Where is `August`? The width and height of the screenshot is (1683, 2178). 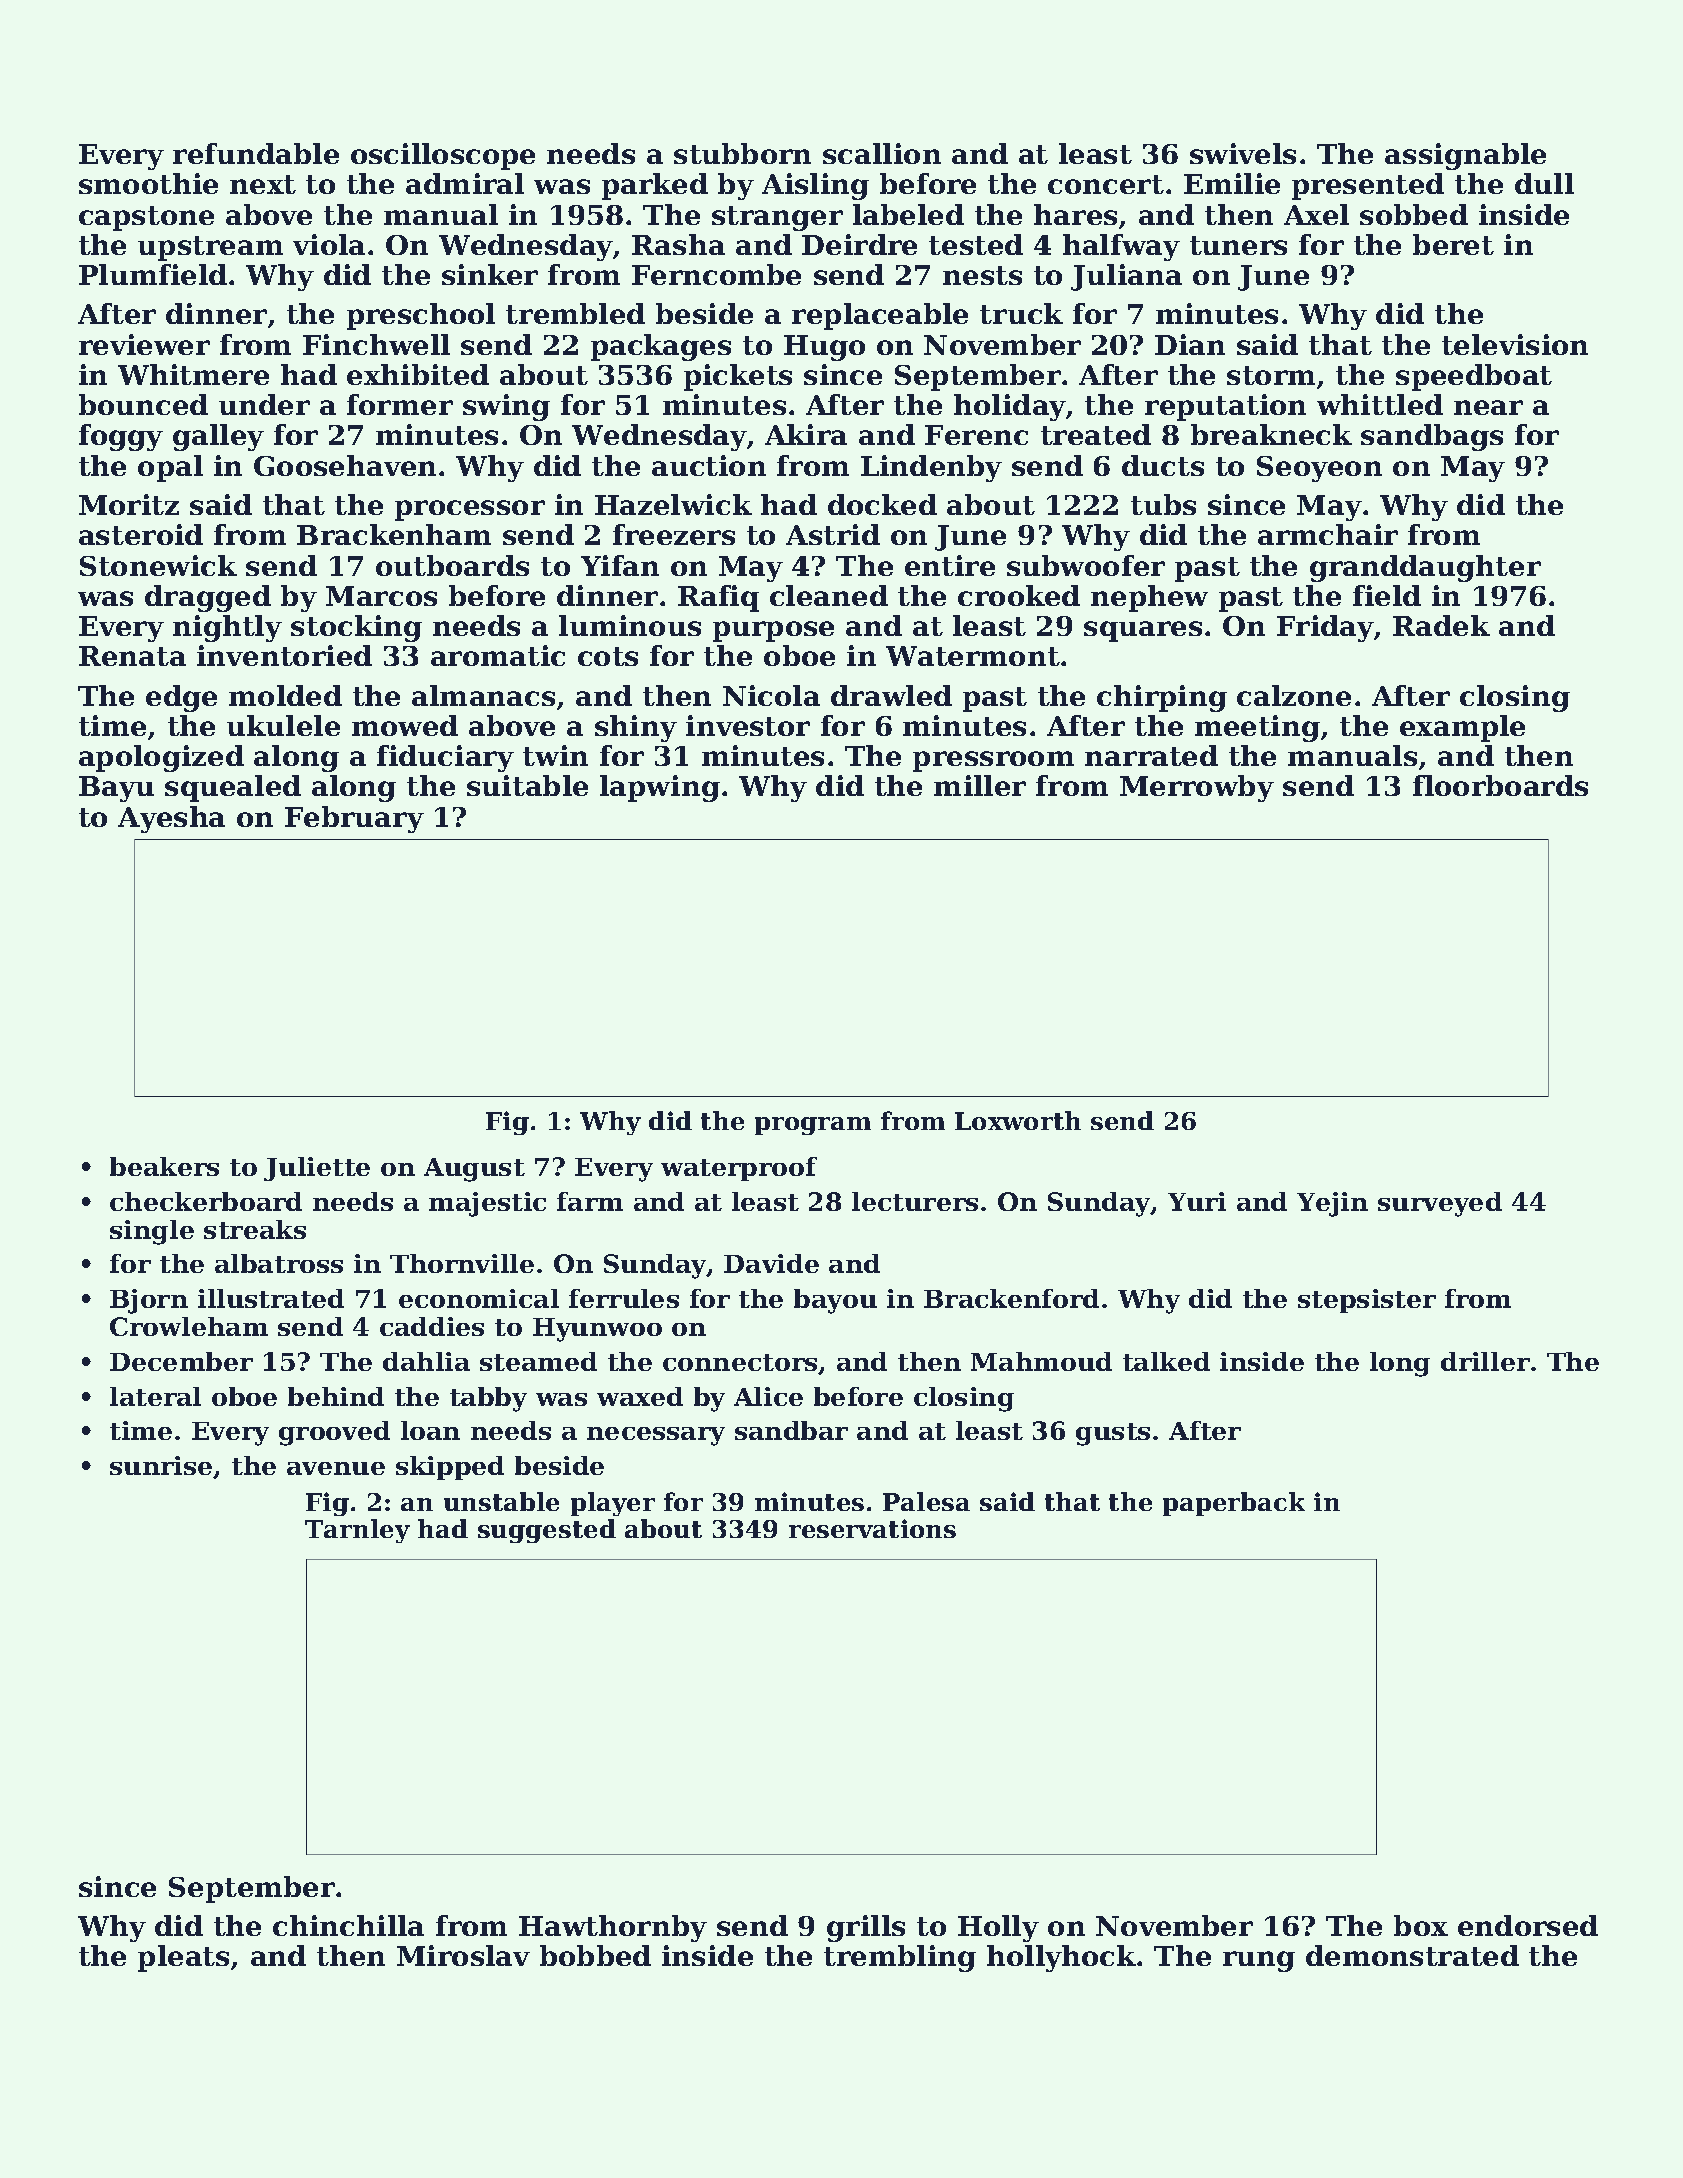
August is located at coordinates (474, 1170).
